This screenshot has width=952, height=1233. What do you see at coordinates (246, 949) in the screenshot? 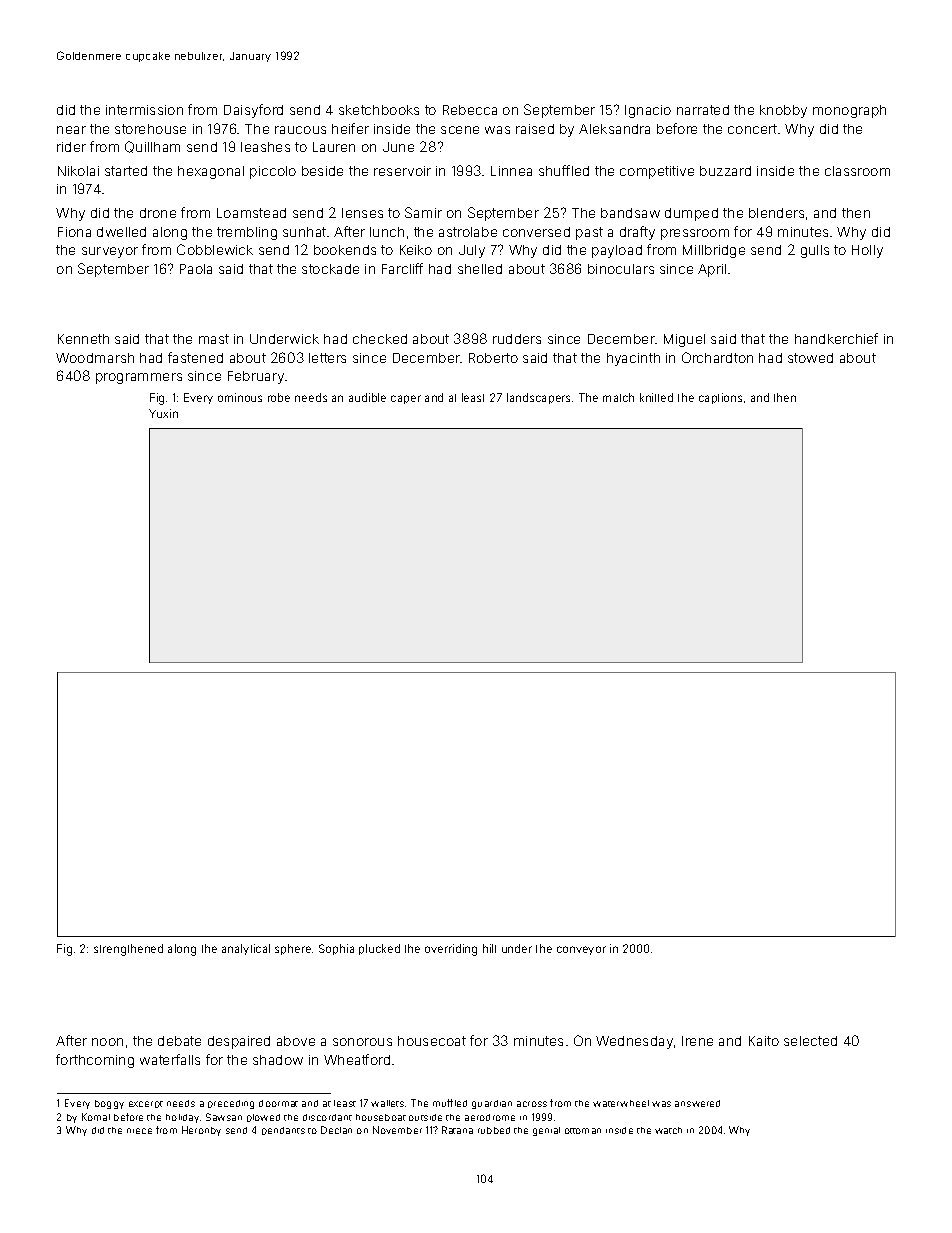
I see `analytical` at bounding box center [246, 949].
